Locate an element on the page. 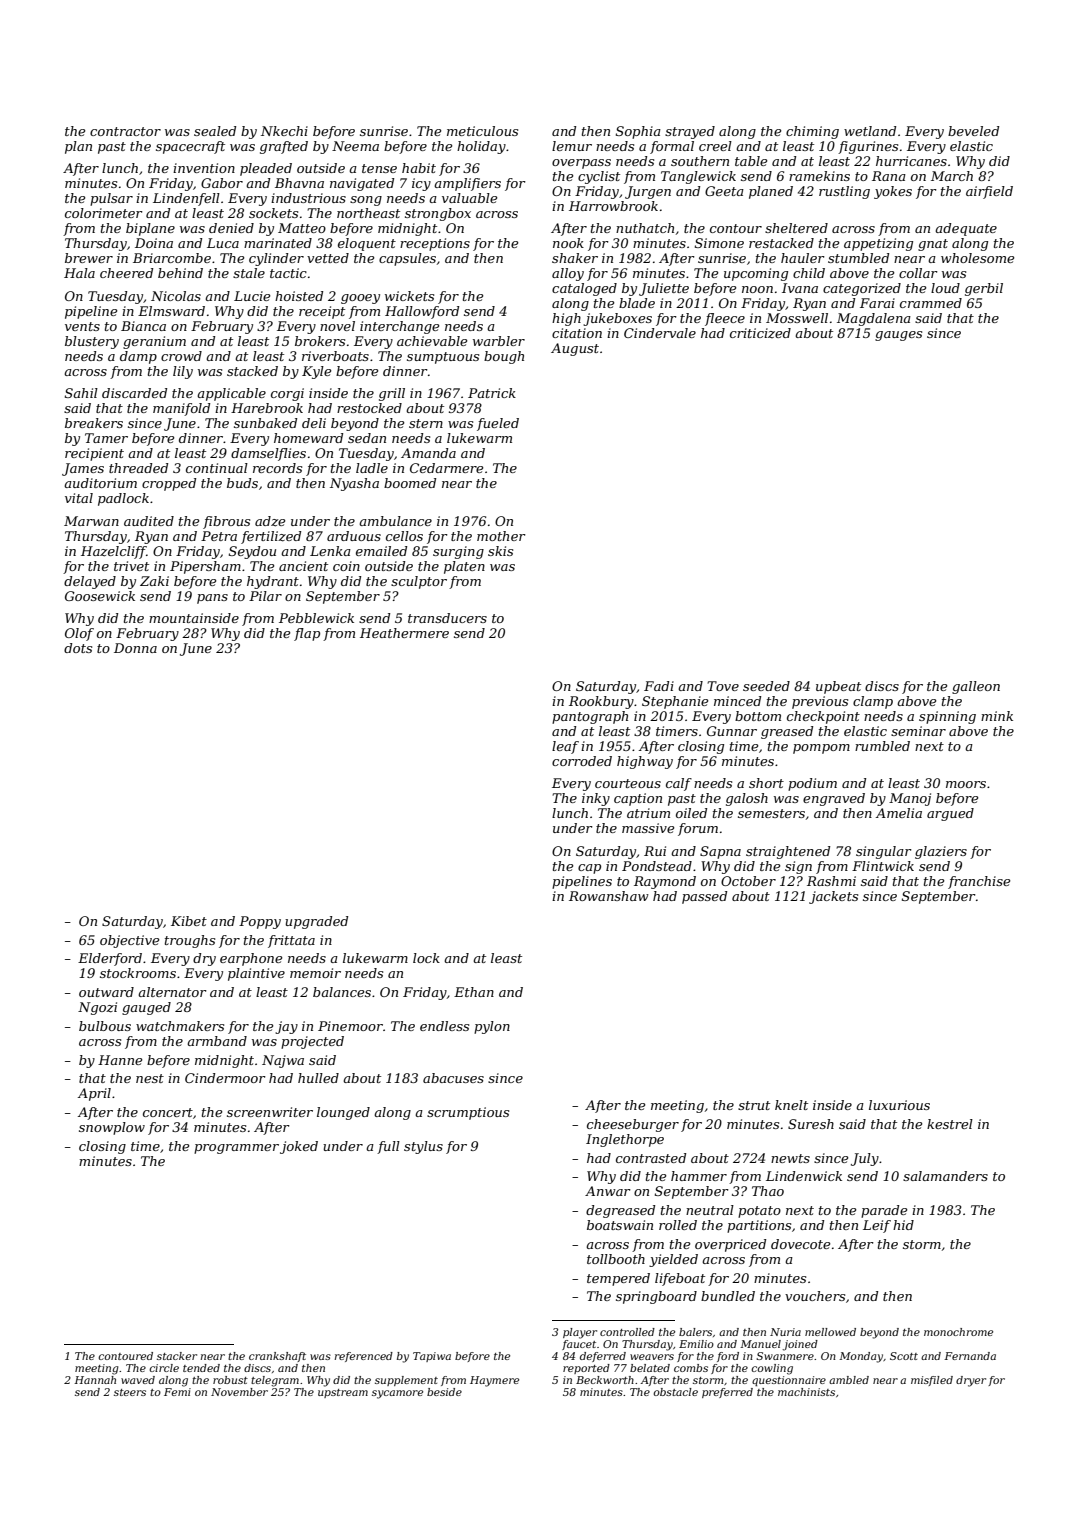 This document has height=1527, width=1080. Zaki is located at coordinates (154, 581).
